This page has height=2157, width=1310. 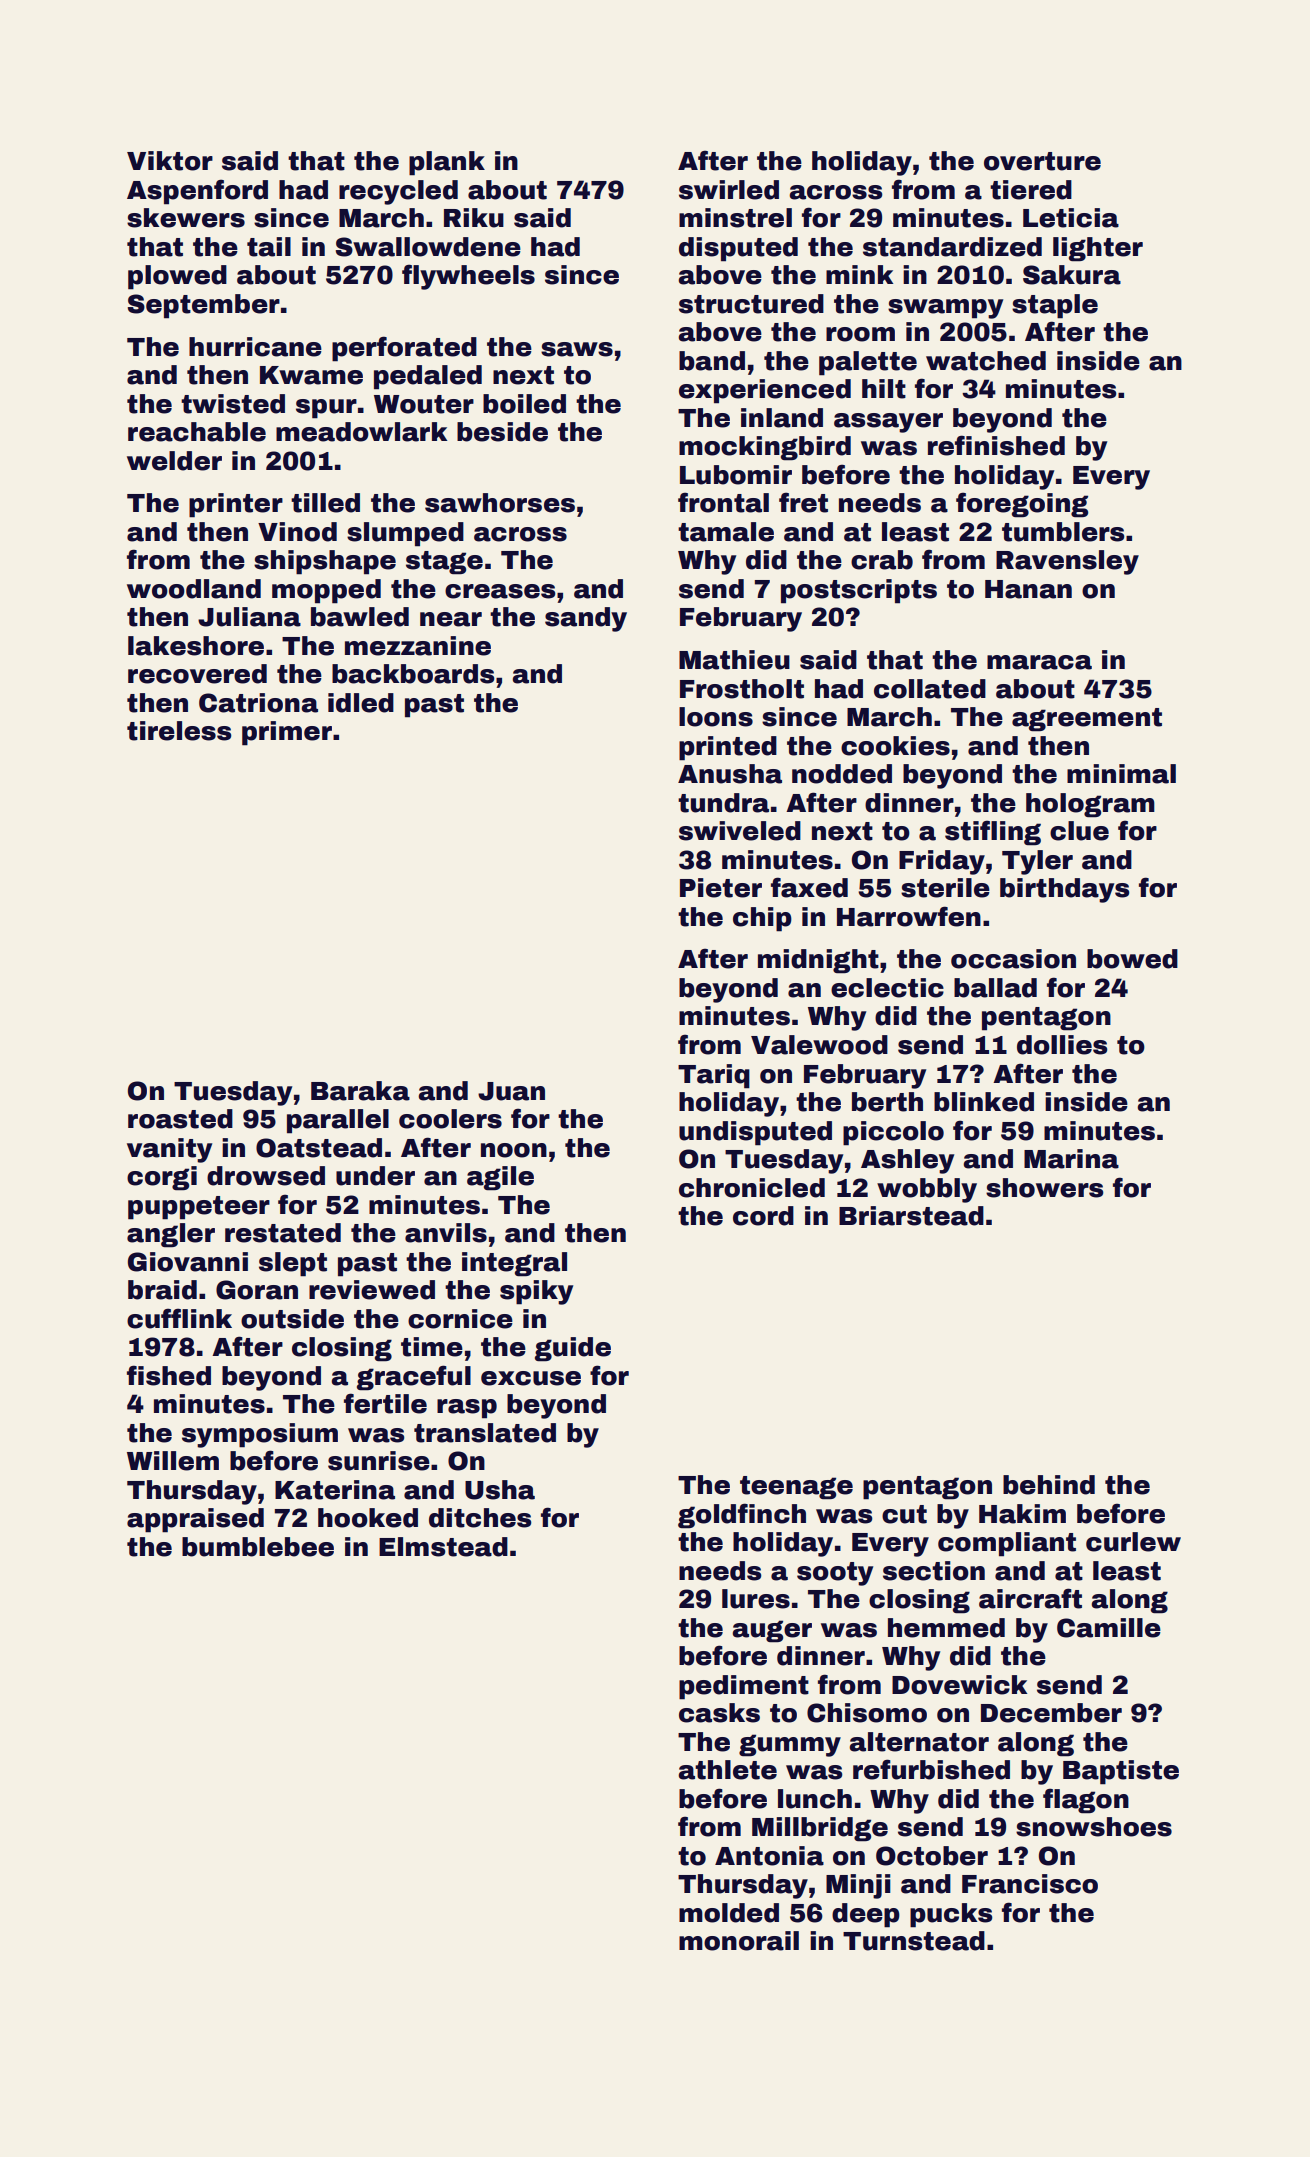 I want to click on athlete, so click(x=728, y=1770).
